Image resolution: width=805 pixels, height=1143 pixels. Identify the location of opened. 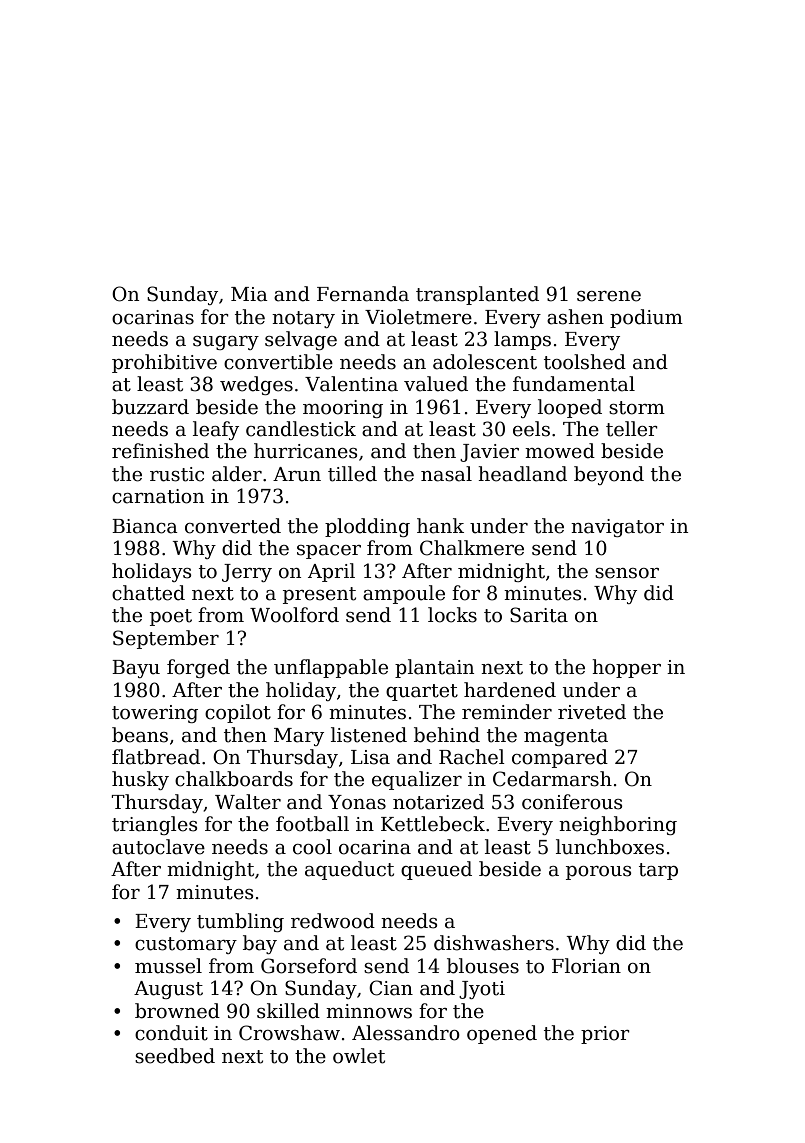
(502, 1034).
